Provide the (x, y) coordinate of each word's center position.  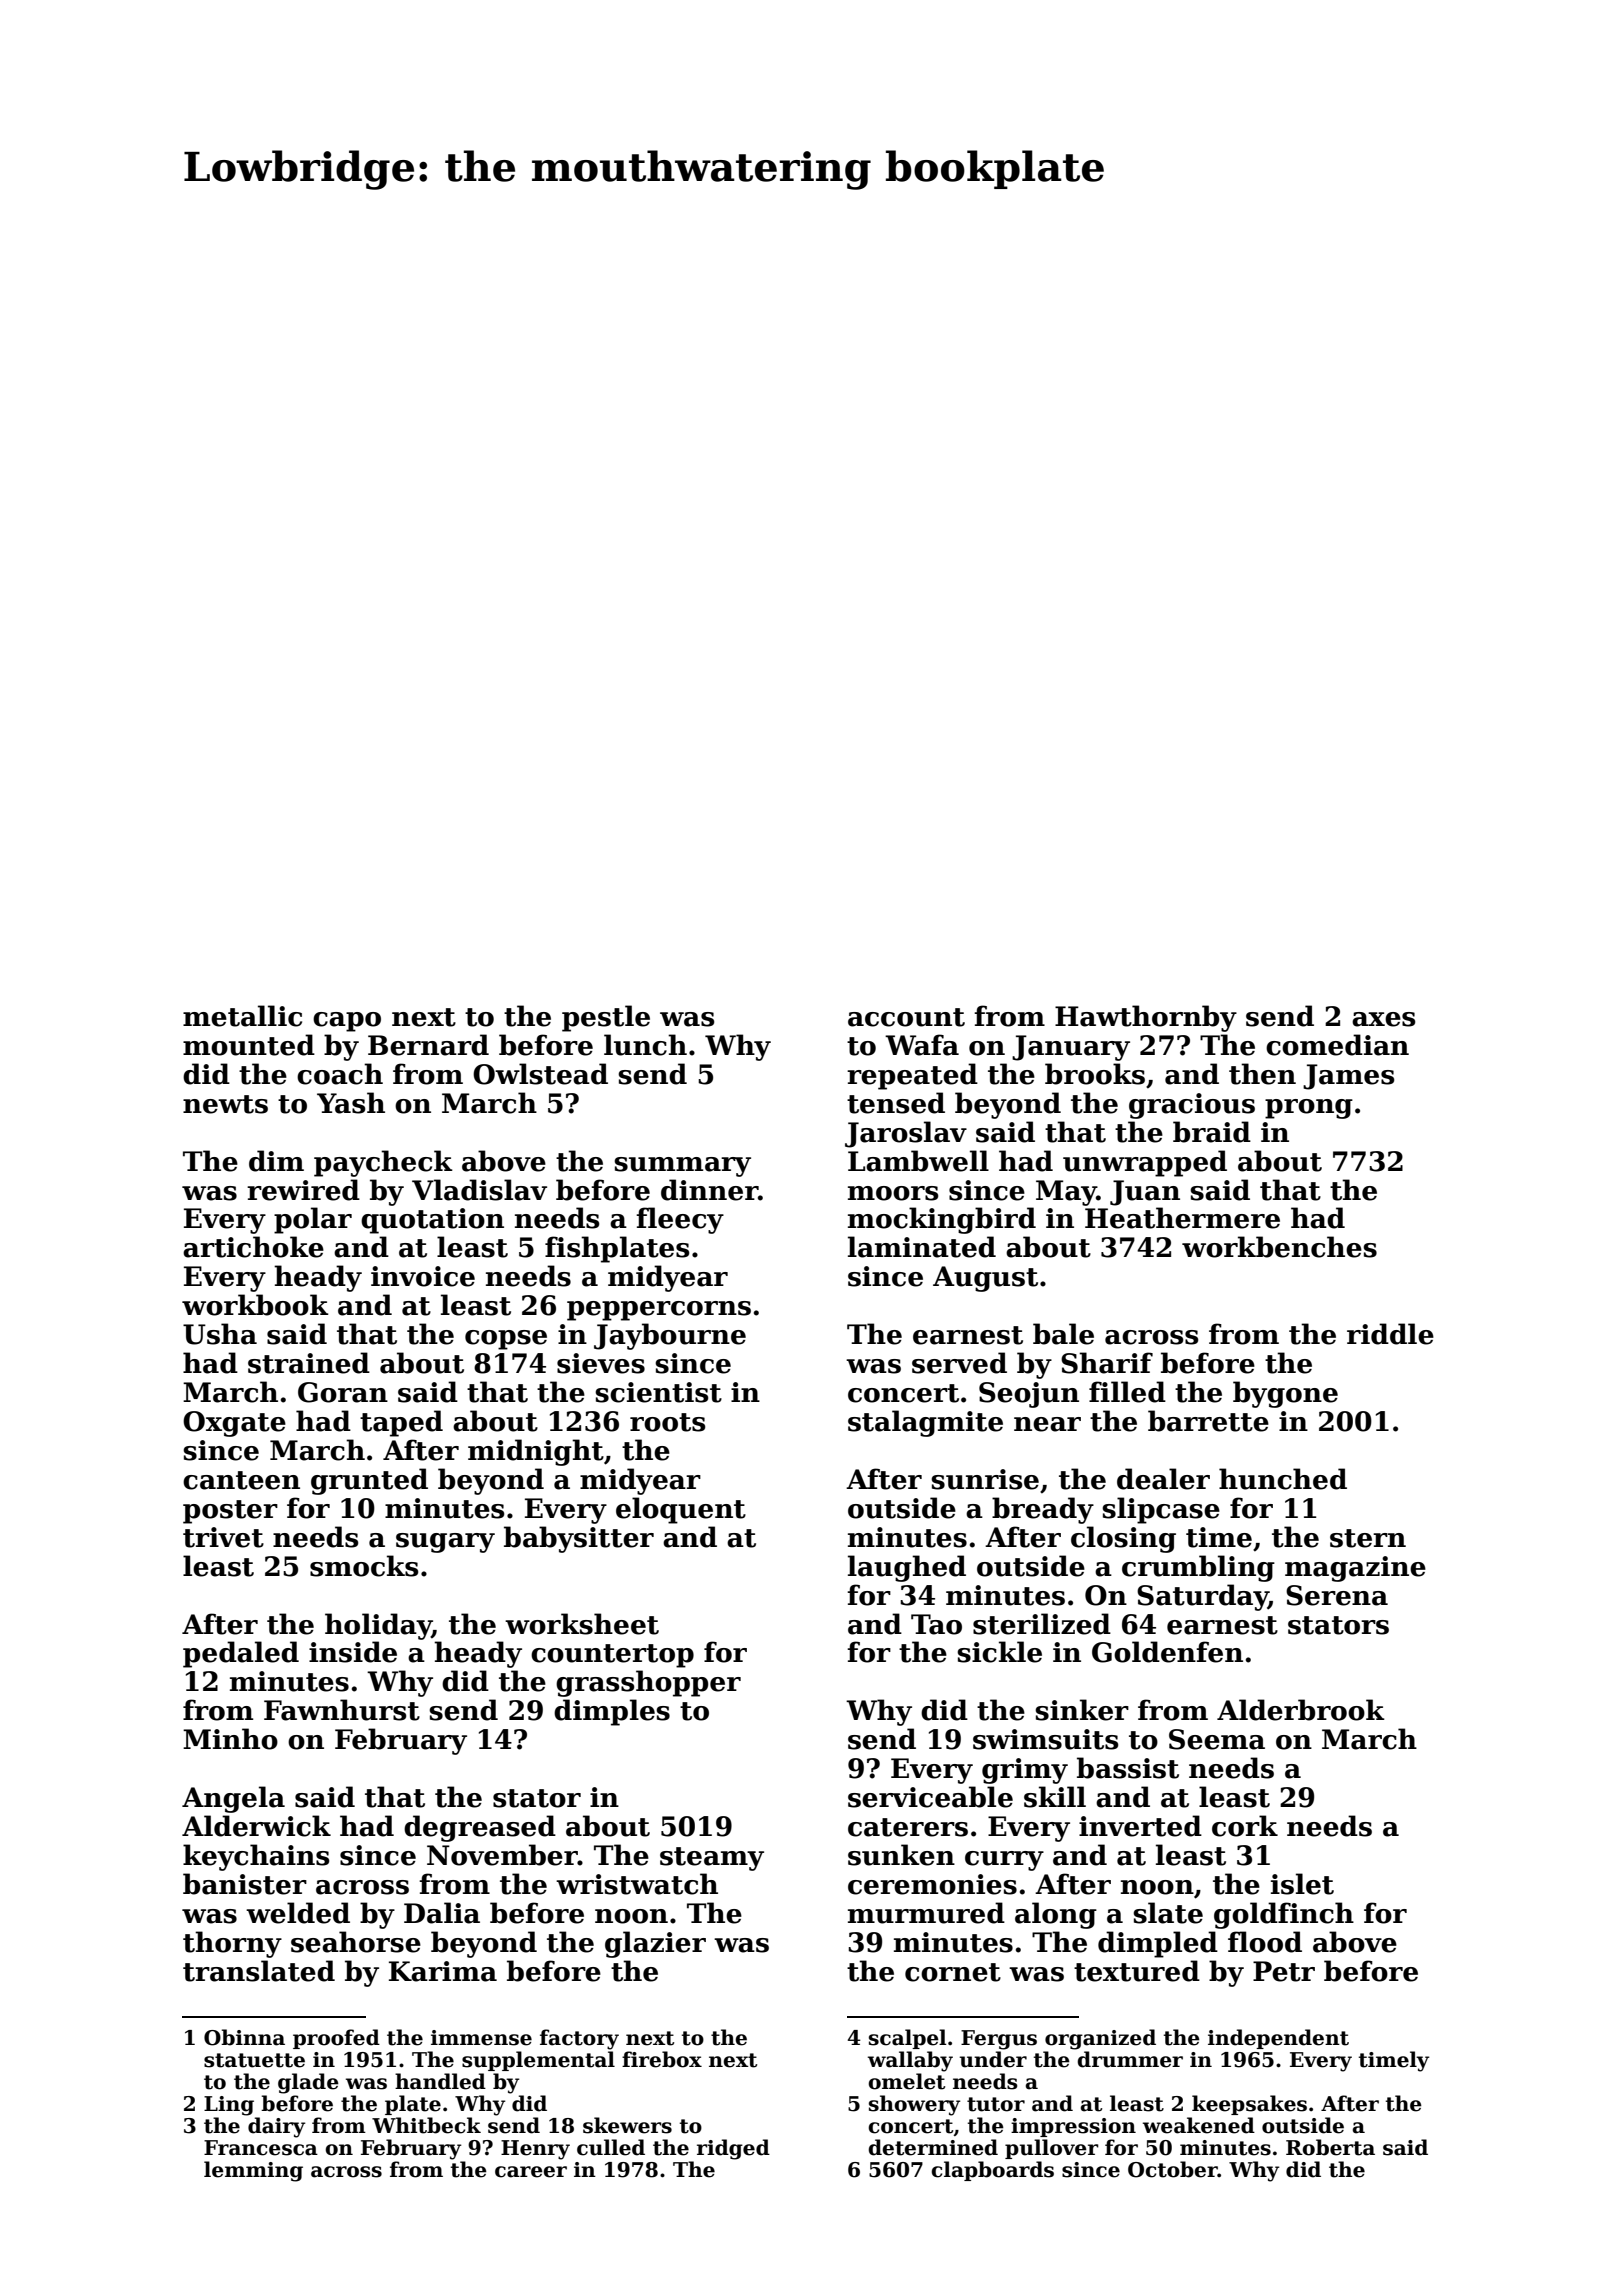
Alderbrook (1301, 1710)
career (531, 2172)
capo (347, 1022)
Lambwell (918, 1161)
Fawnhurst (342, 1710)
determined (933, 2147)
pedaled (241, 1654)
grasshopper (648, 1683)
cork (1245, 1826)
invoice (423, 1276)
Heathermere (1182, 1218)
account (906, 1017)
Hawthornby (1146, 1018)
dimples (612, 1712)
